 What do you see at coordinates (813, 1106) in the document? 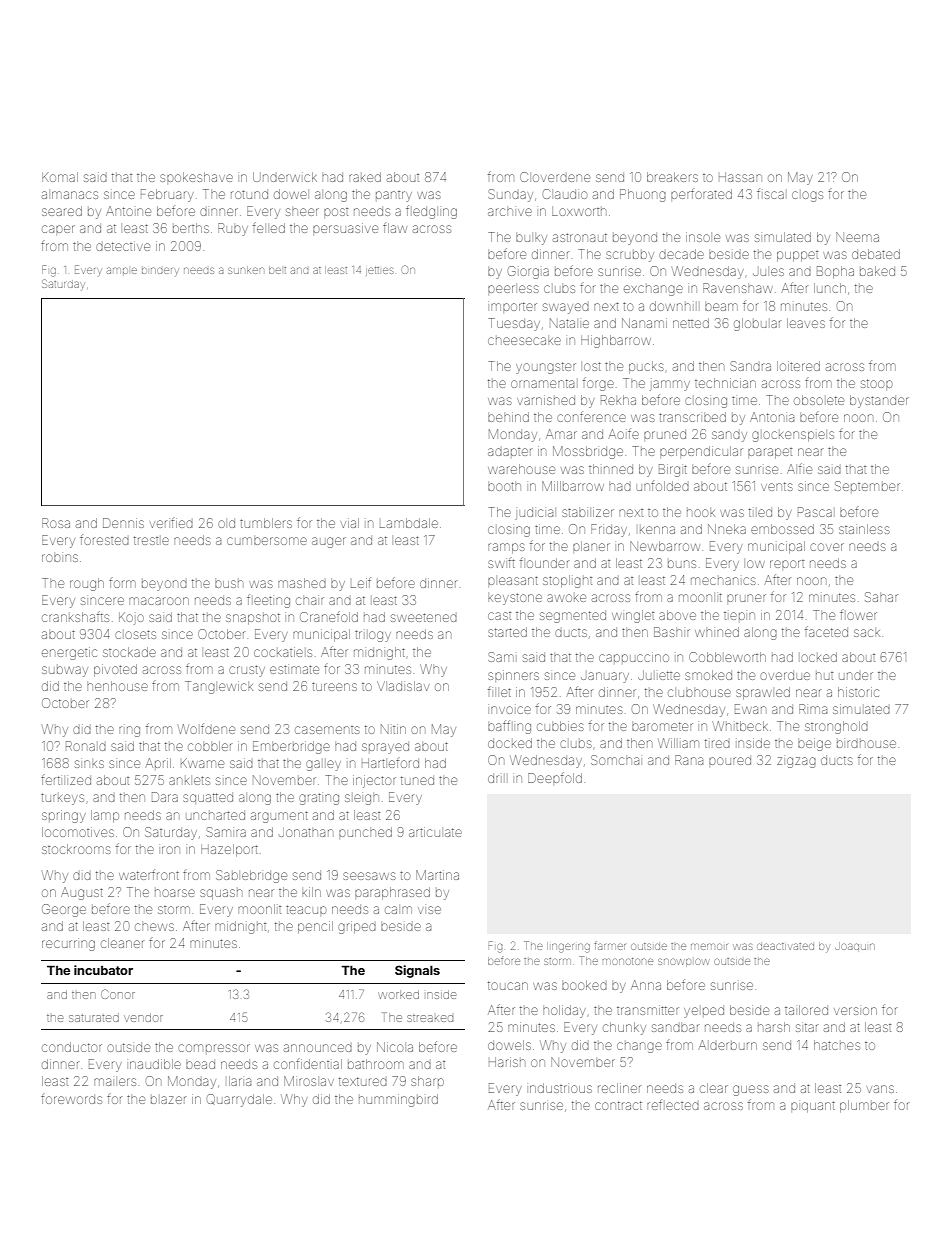
I see `piquant` at bounding box center [813, 1106].
